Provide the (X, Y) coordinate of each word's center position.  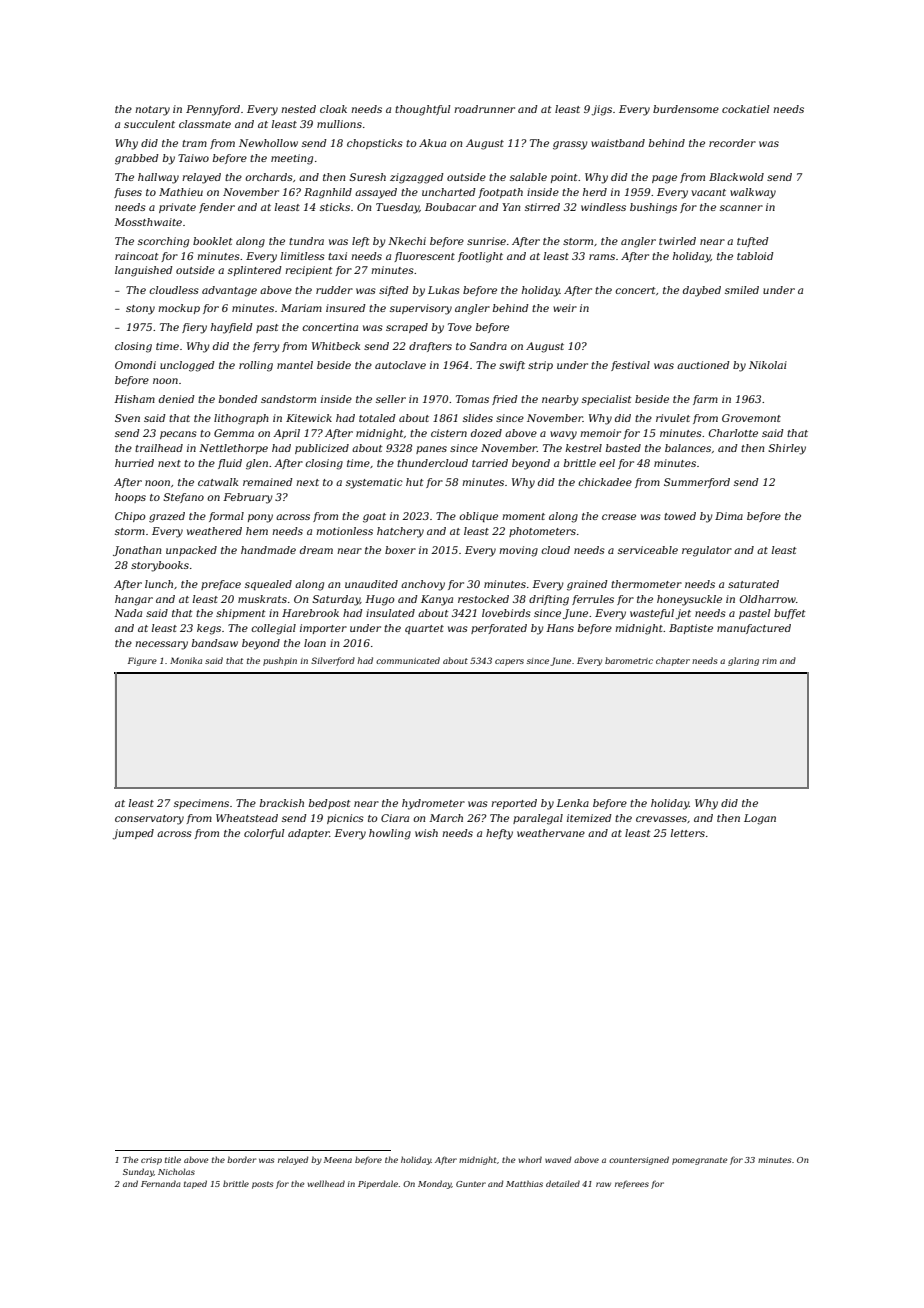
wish (426, 833)
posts (262, 1185)
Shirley (787, 449)
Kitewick (309, 418)
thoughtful (423, 110)
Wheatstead (247, 818)
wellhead (326, 1183)
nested (298, 109)
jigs (602, 110)
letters (688, 833)
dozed (486, 433)
